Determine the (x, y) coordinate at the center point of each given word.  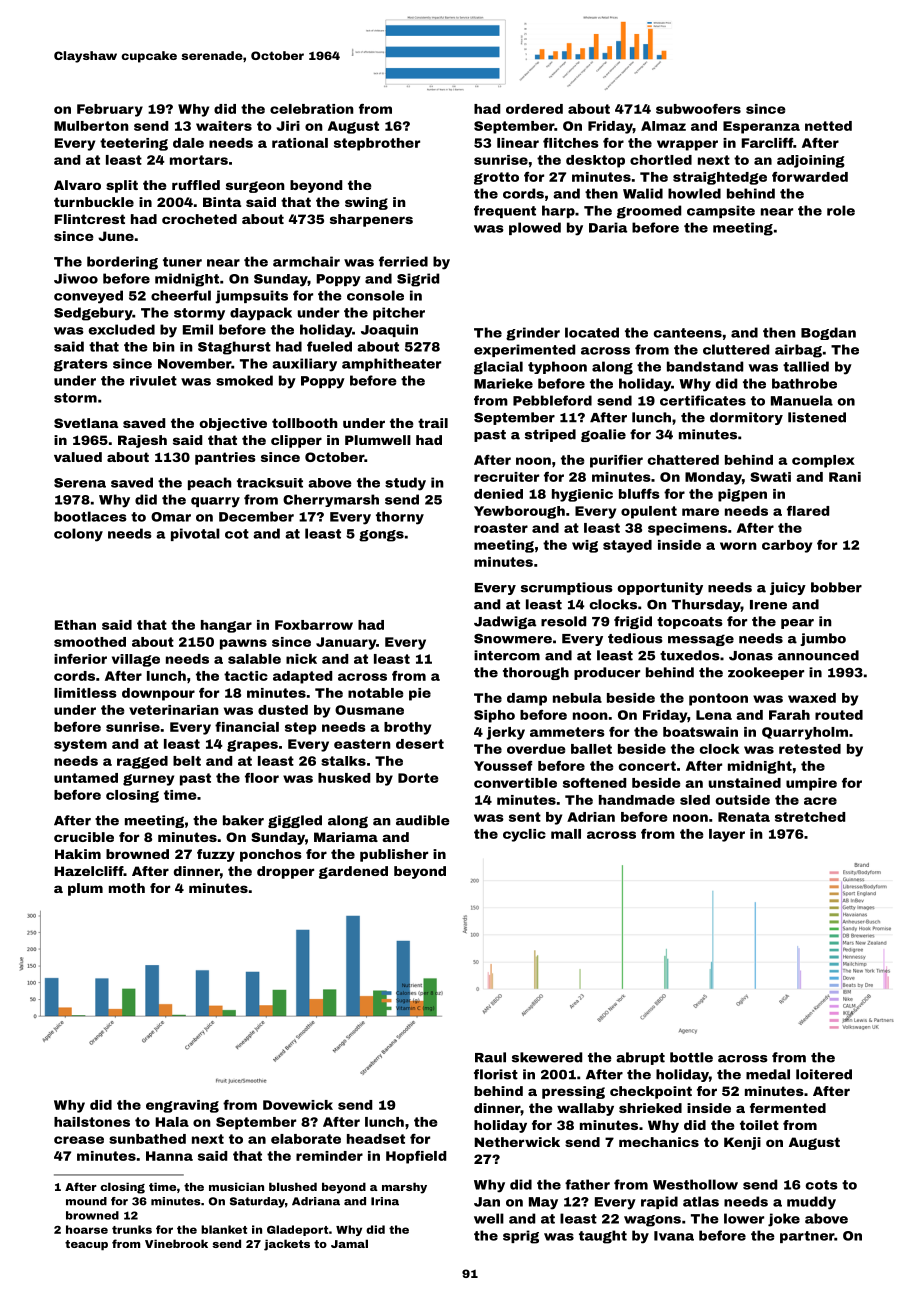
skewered (547, 1057)
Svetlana (86, 423)
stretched (810, 817)
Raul (490, 1057)
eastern (362, 744)
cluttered (736, 349)
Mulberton (91, 126)
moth (127, 888)
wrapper (687, 145)
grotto (496, 178)
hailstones (92, 1122)
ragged (142, 762)
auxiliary (304, 365)
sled (695, 800)
